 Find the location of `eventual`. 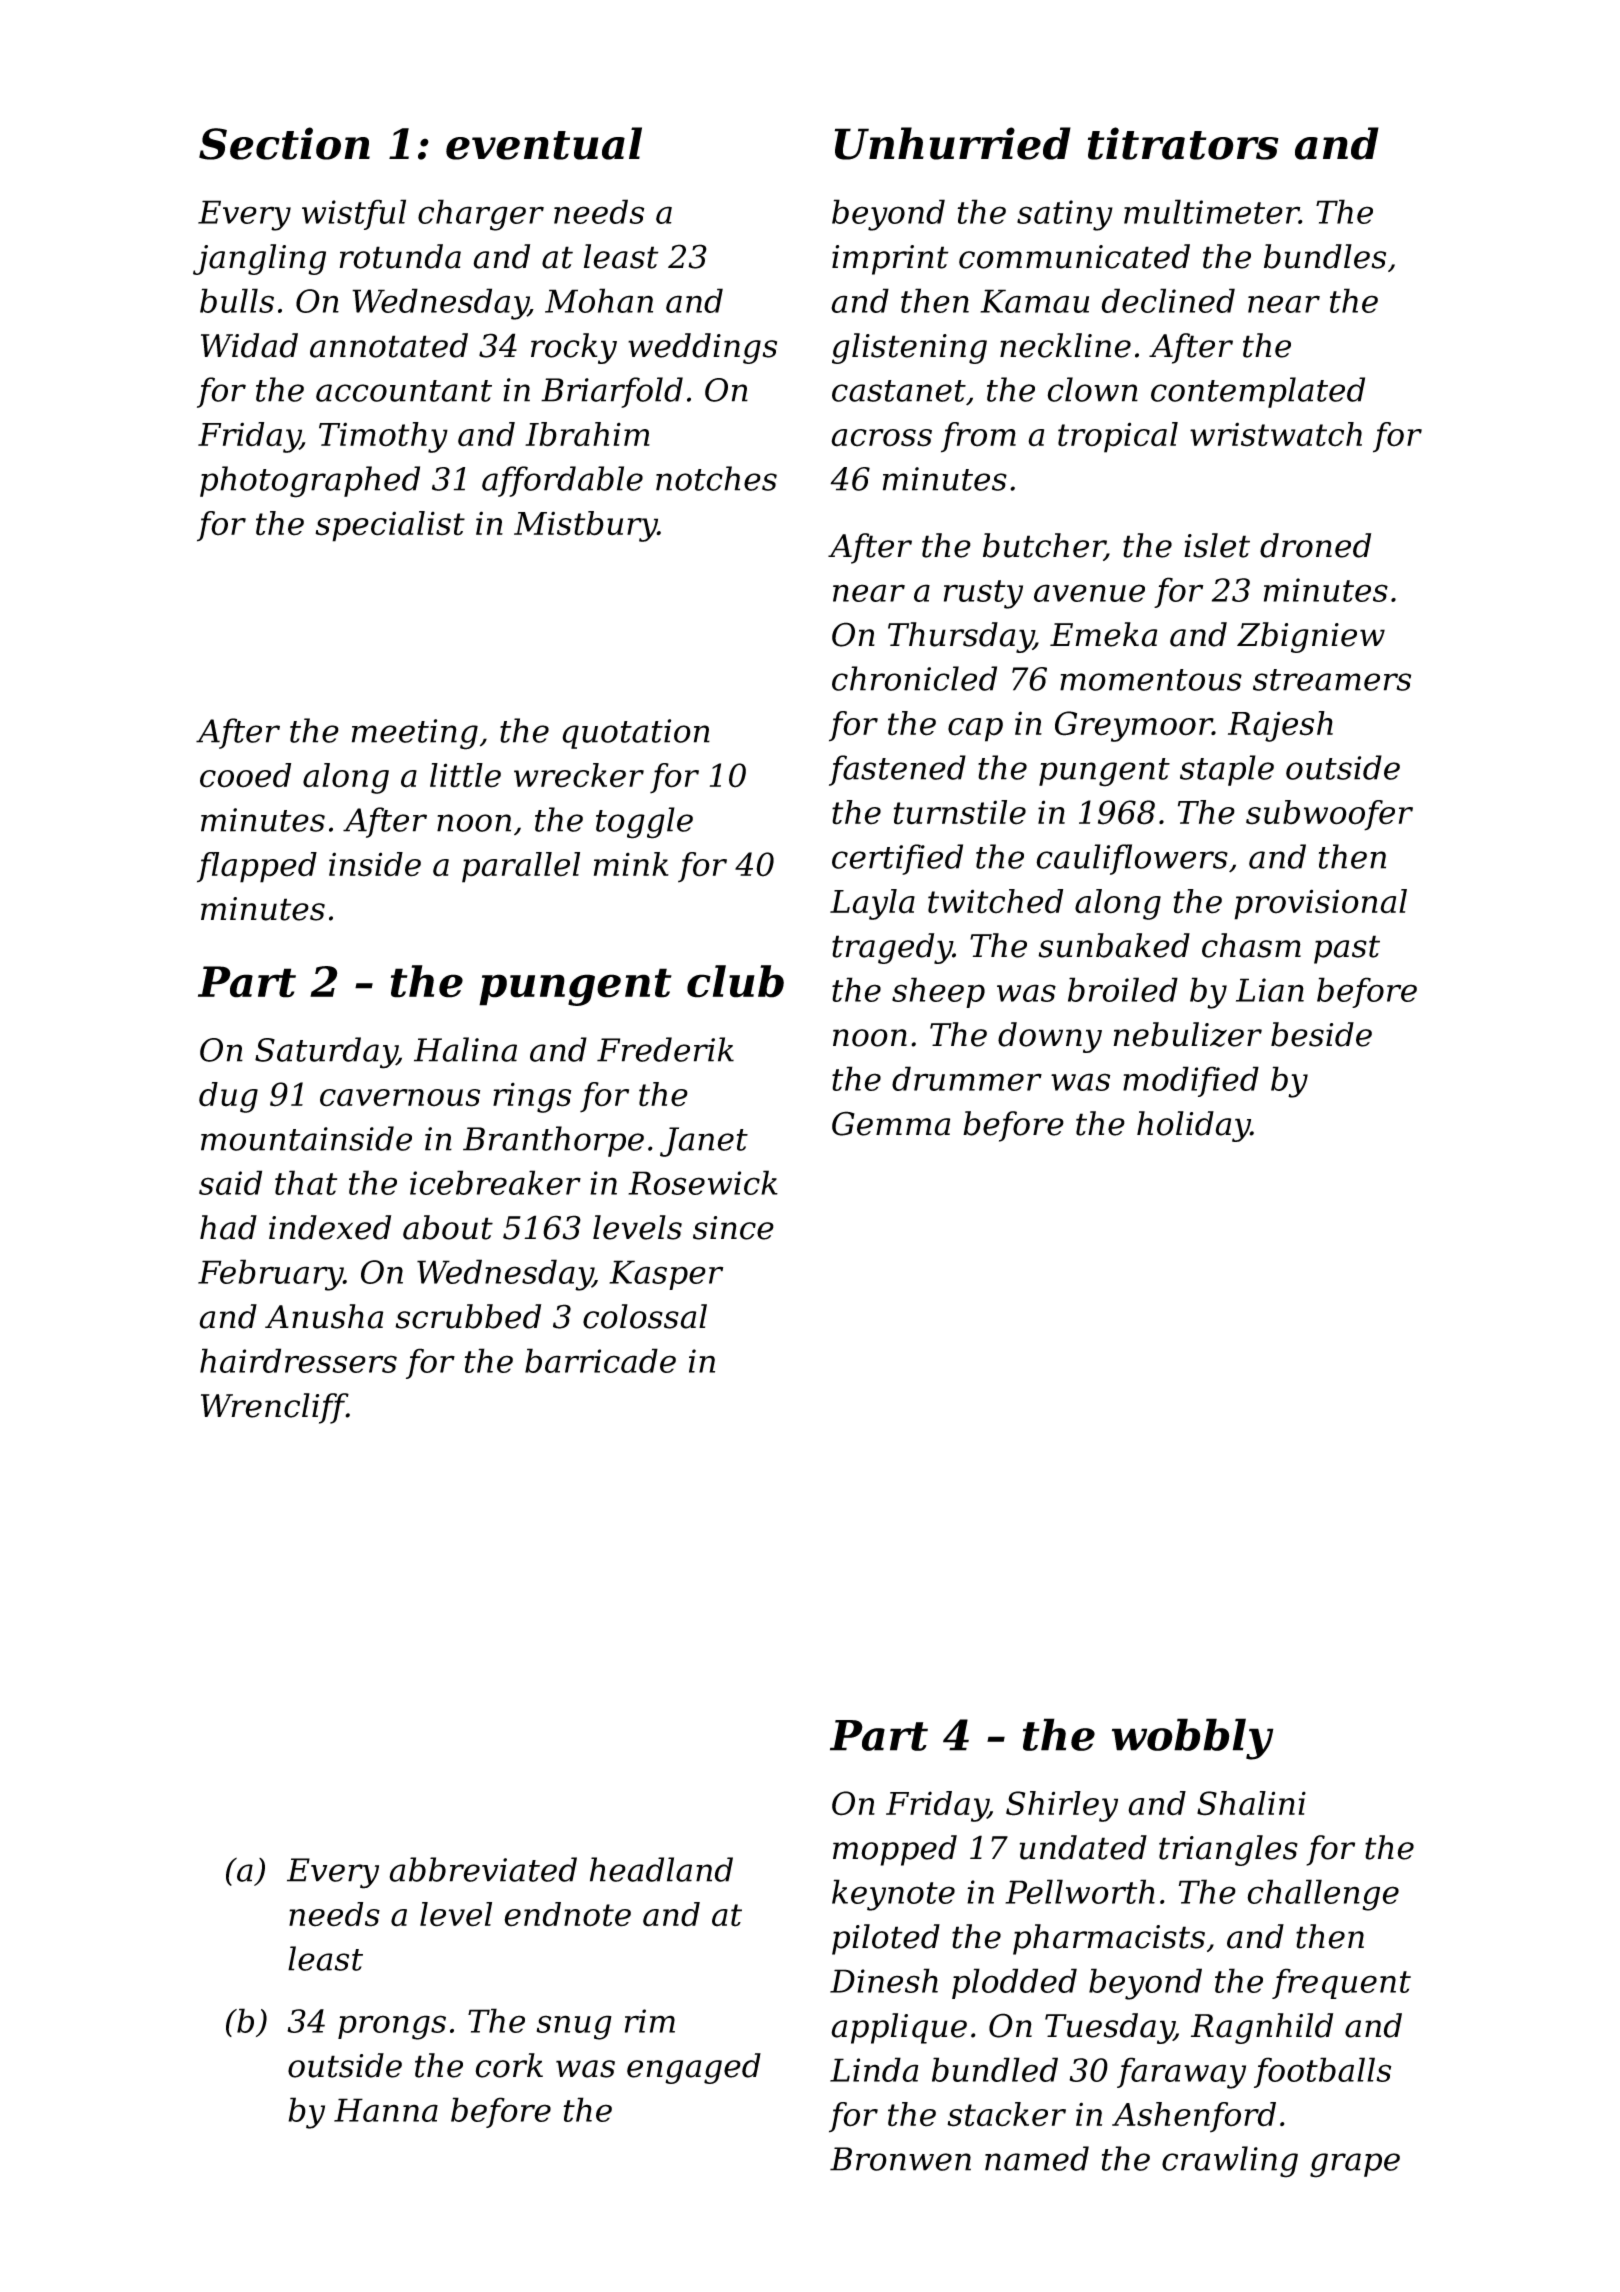

eventual is located at coordinates (544, 143).
